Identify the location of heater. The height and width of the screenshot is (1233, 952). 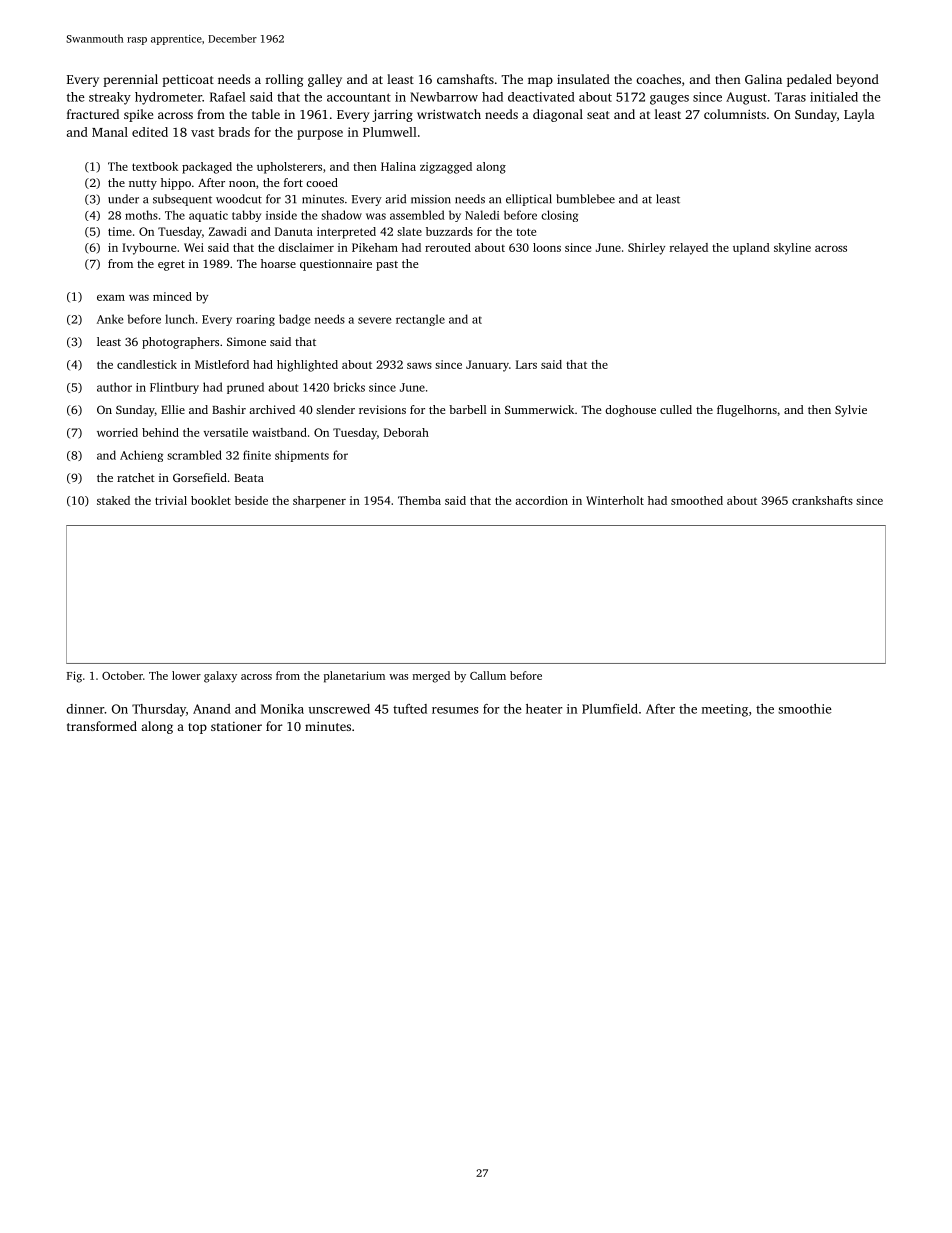
(544, 709).
